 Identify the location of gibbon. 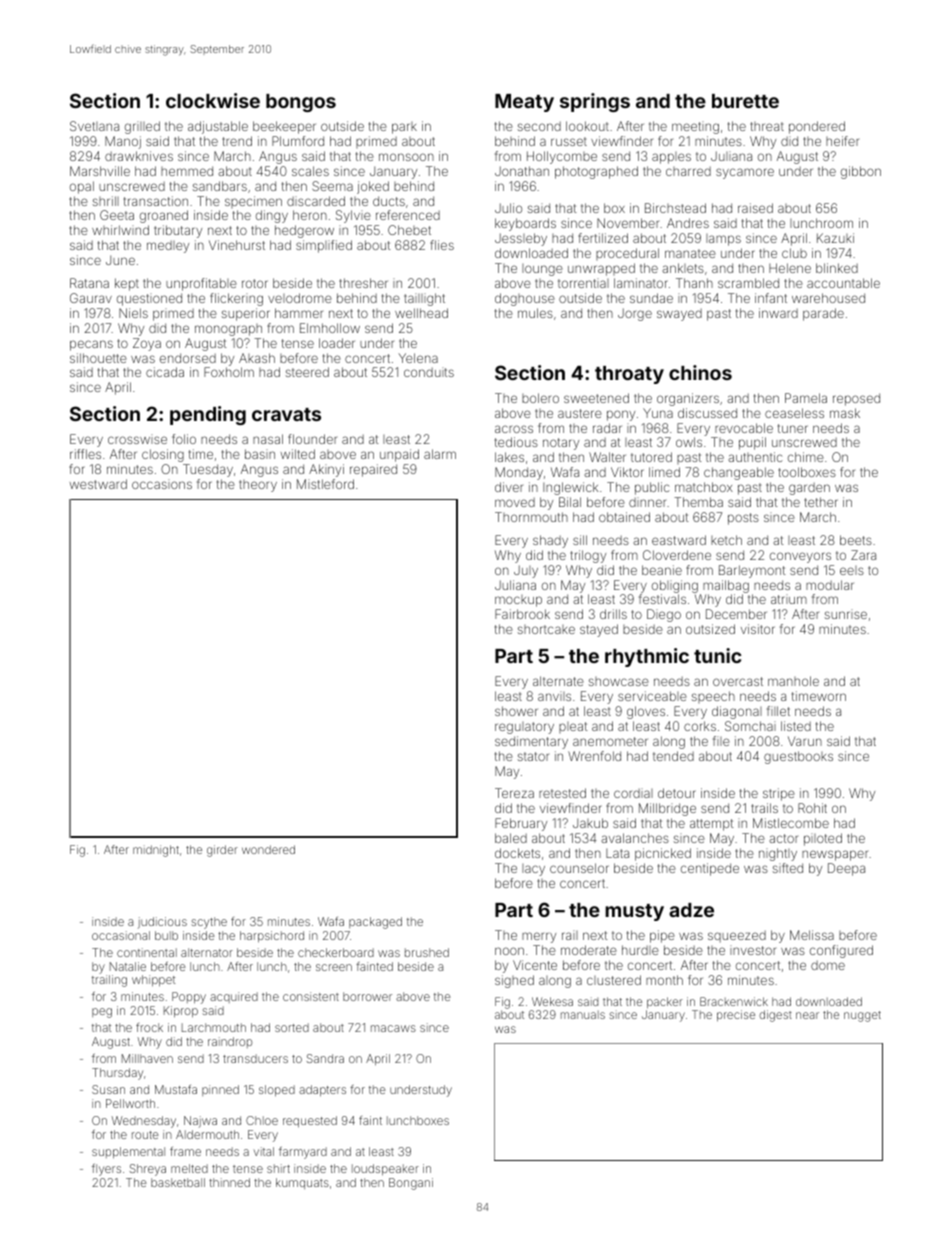
(861, 172).
